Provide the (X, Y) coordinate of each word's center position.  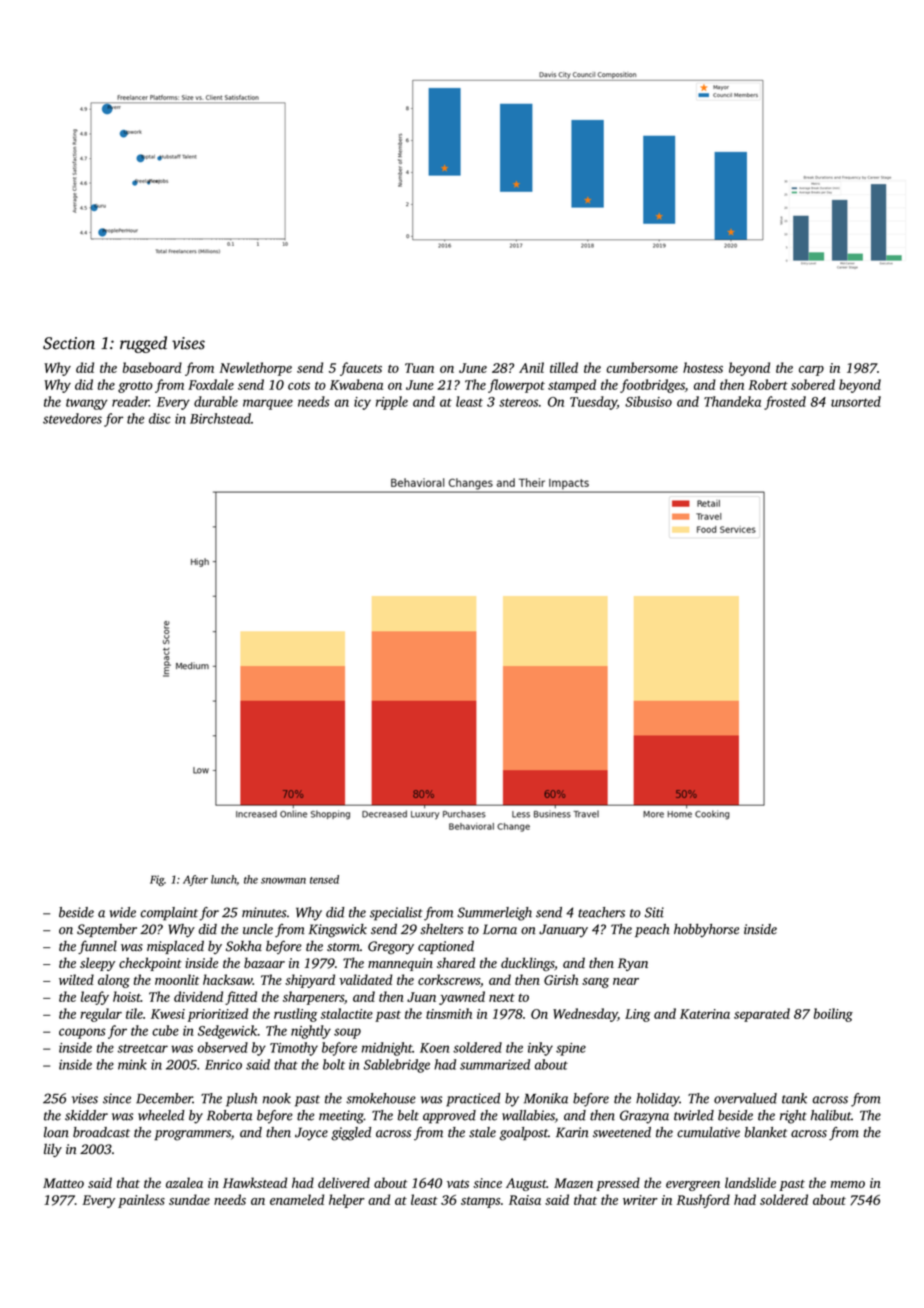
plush (241, 1100)
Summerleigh (494, 914)
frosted (785, 403)
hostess (703, 367)
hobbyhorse (706, 930)
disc (160, 418)
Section (69, 343)
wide (123, 912)
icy (362, 403)
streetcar (143, 1048)
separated (762, 1015)
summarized (495, 1064)
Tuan (419, 368)
